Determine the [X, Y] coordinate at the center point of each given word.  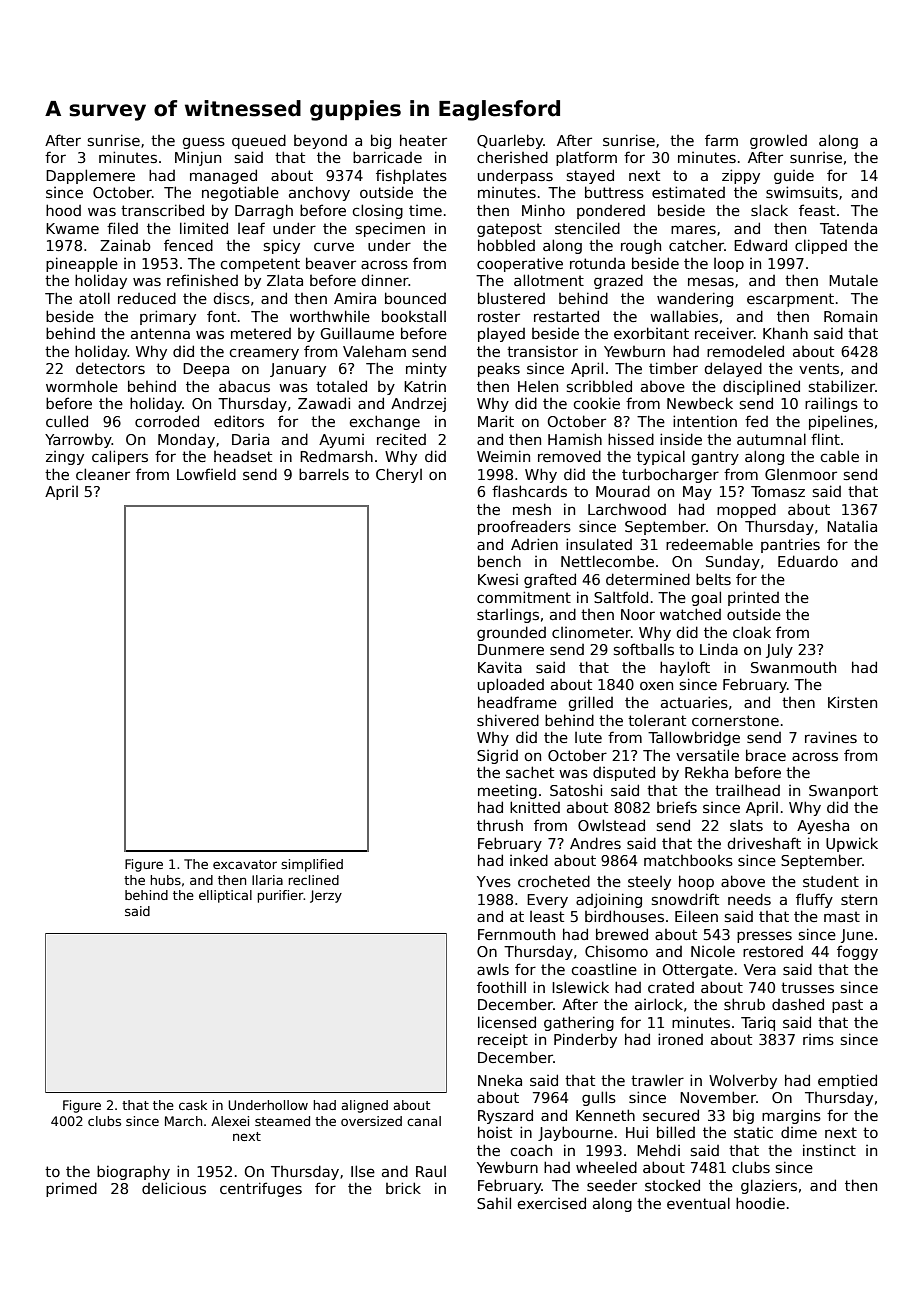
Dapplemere [90, 176]
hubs [165, 880]
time [425, 210]
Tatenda [848, 228]
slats [746, 825]
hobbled [506, 245]
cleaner [103, 474]
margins [791, 1117]
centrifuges [261, 1189]
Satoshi [576, 790]
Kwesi [498, 579]
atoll [94, 298]
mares [693, 229]
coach [531, 1150]
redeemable [709, 544]
